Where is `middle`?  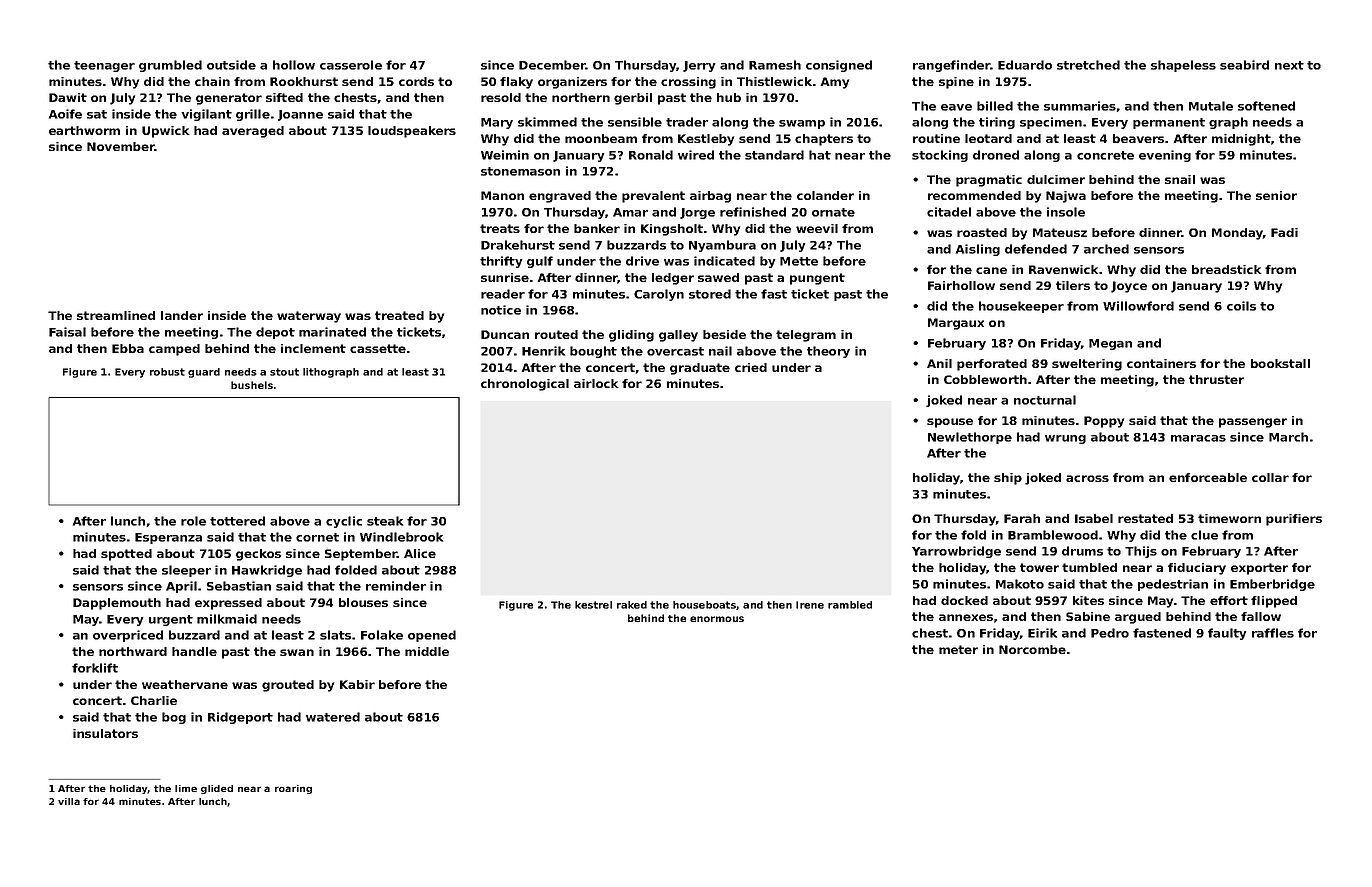
middle is located at coordinates (427, 651).
